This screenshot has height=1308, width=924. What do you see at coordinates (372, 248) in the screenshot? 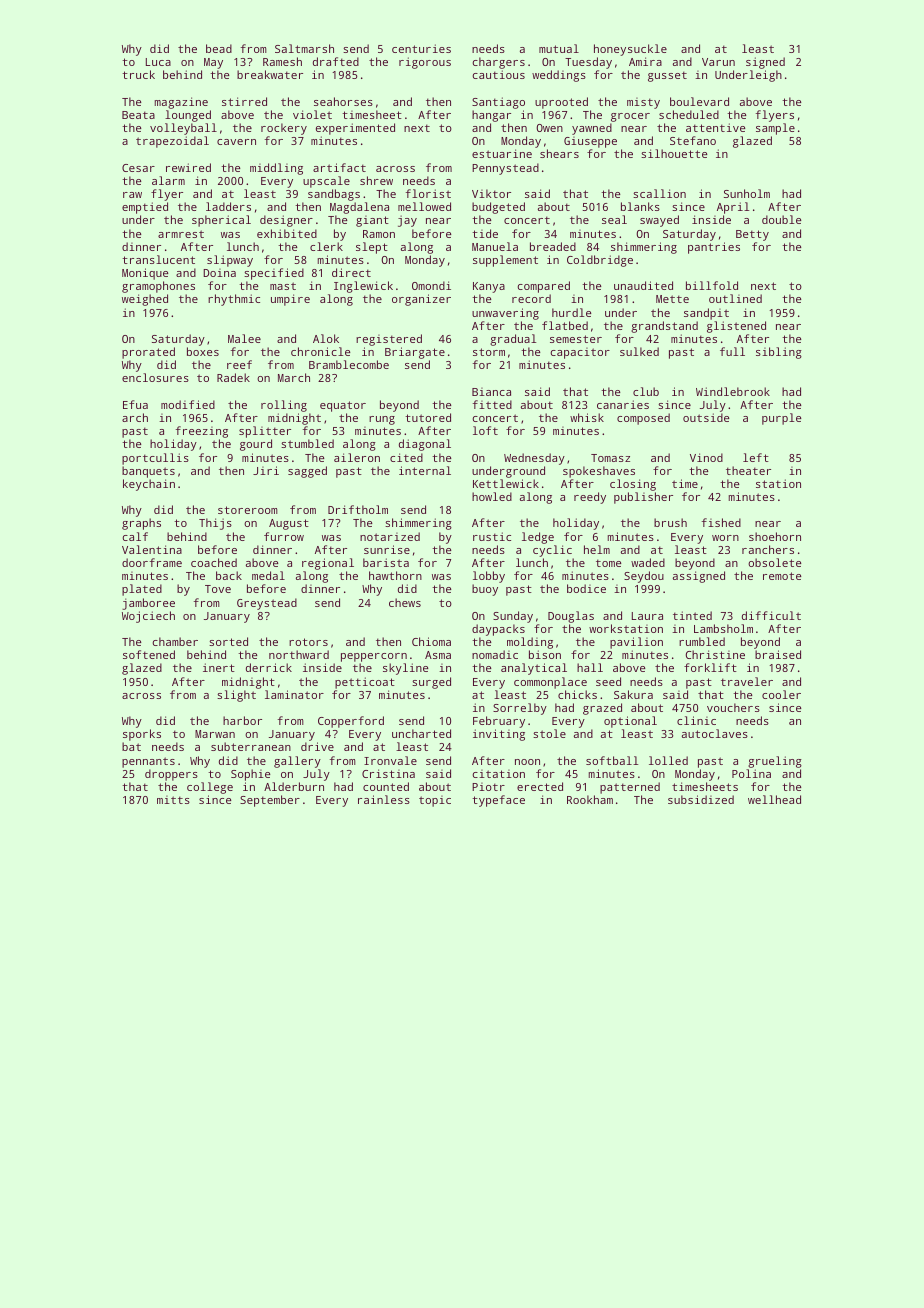
I see `slept` at bounding box center [372, 248].
